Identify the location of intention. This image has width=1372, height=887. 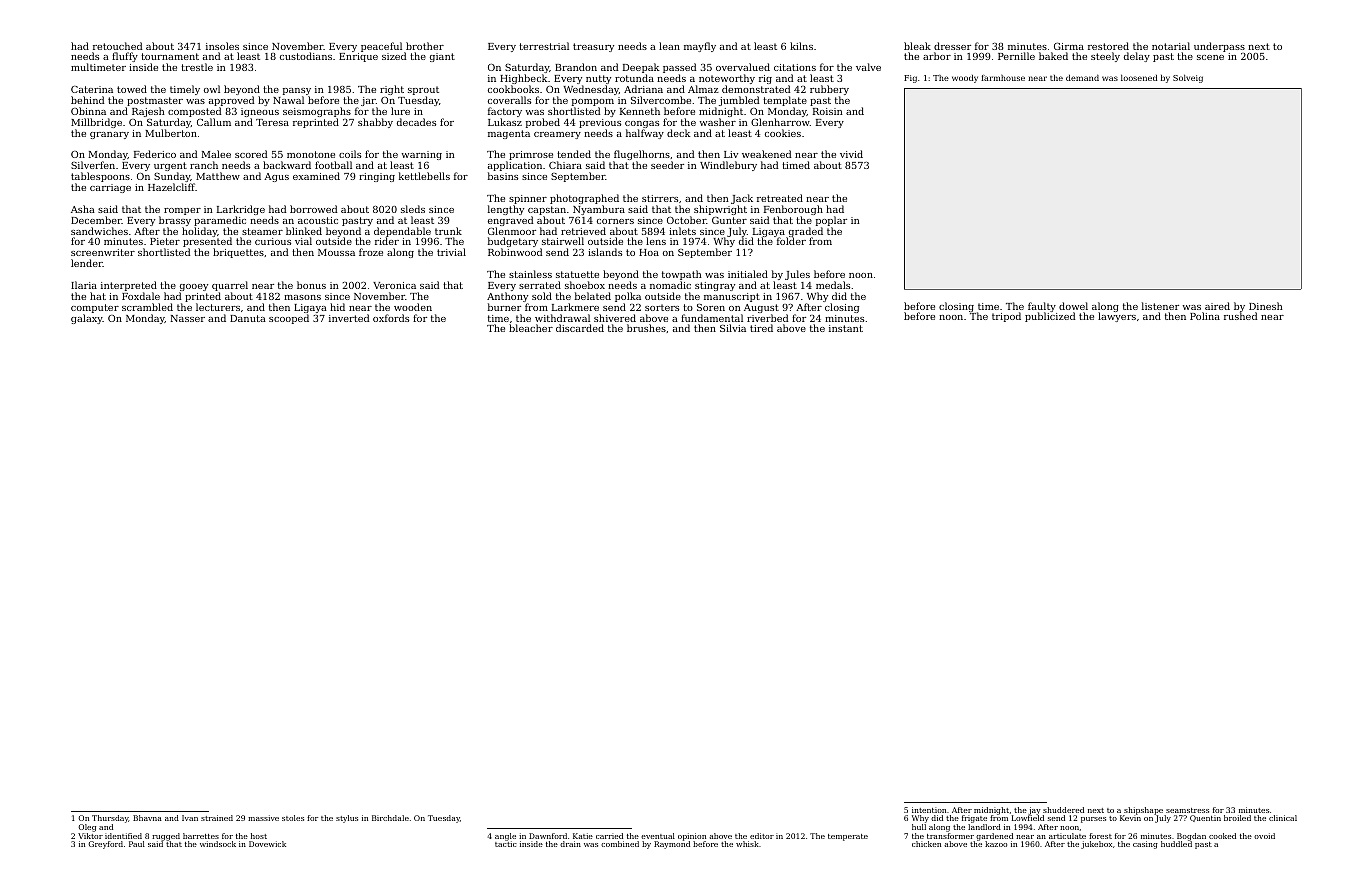
(929, 810).
